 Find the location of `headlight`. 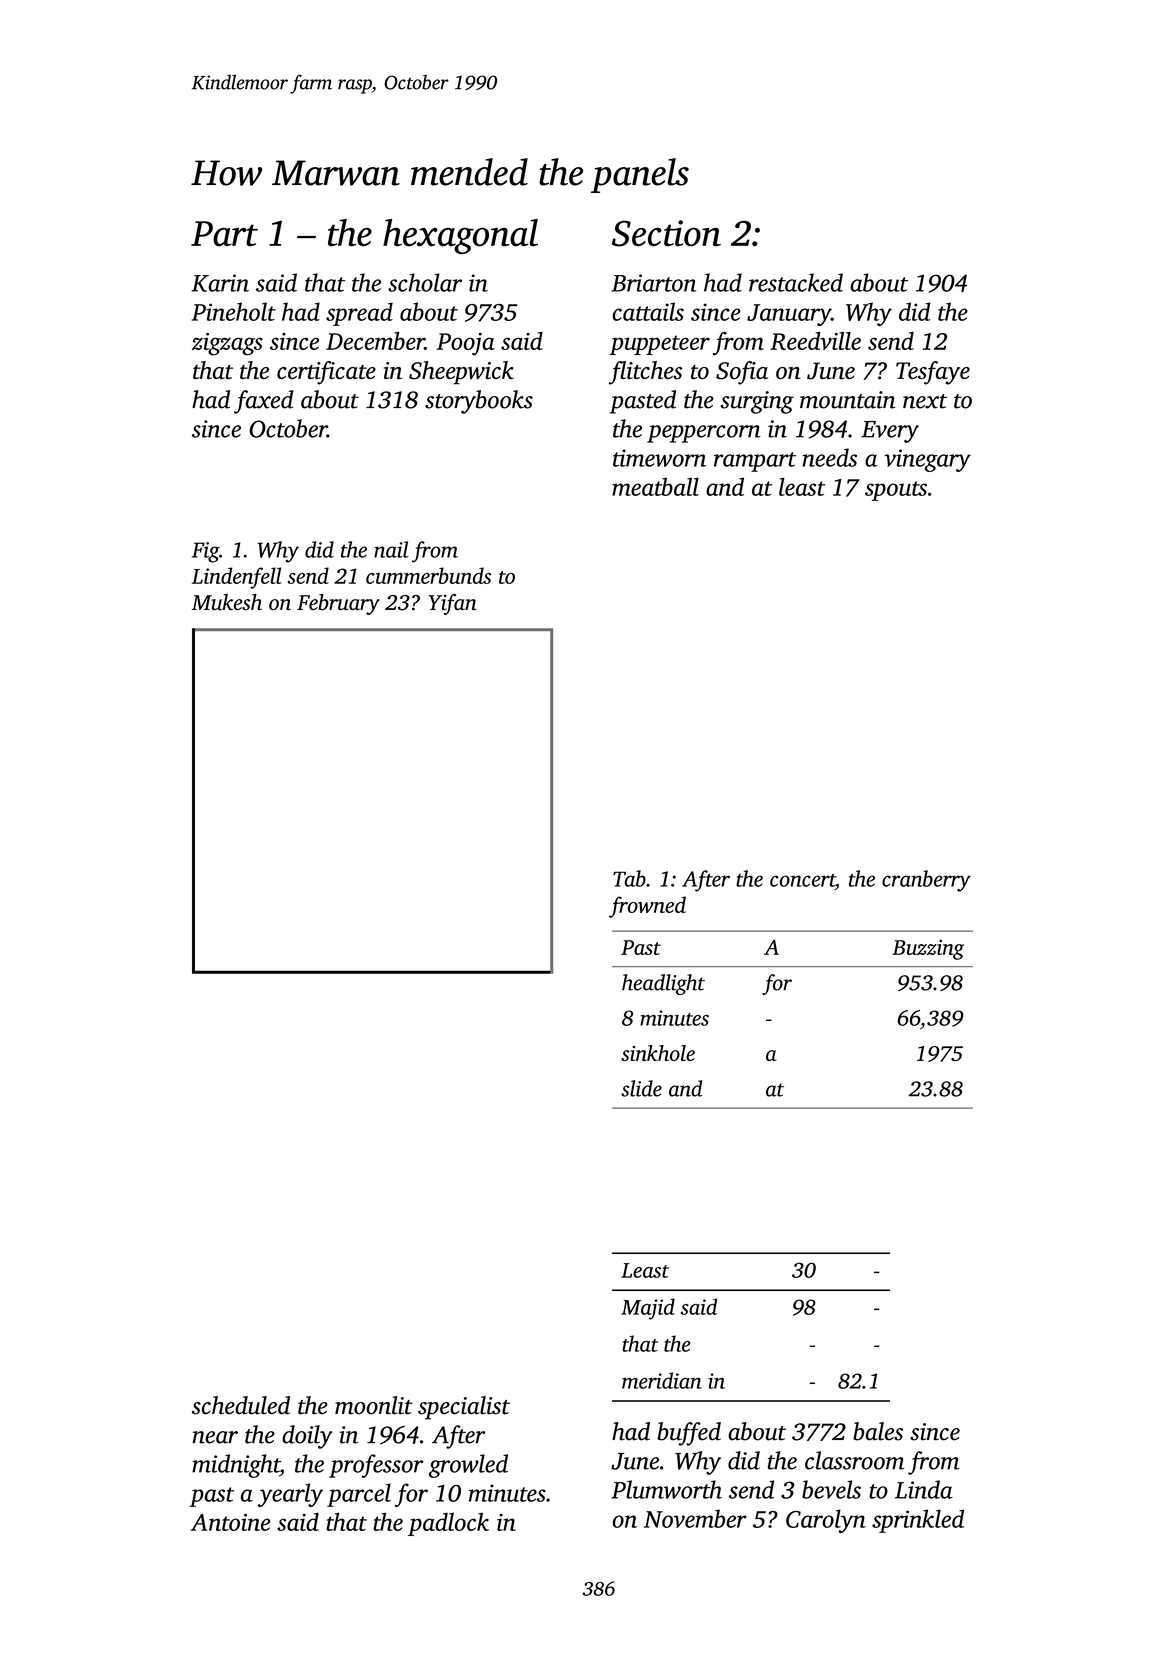

headlight is located at coordinates (663, 984).
